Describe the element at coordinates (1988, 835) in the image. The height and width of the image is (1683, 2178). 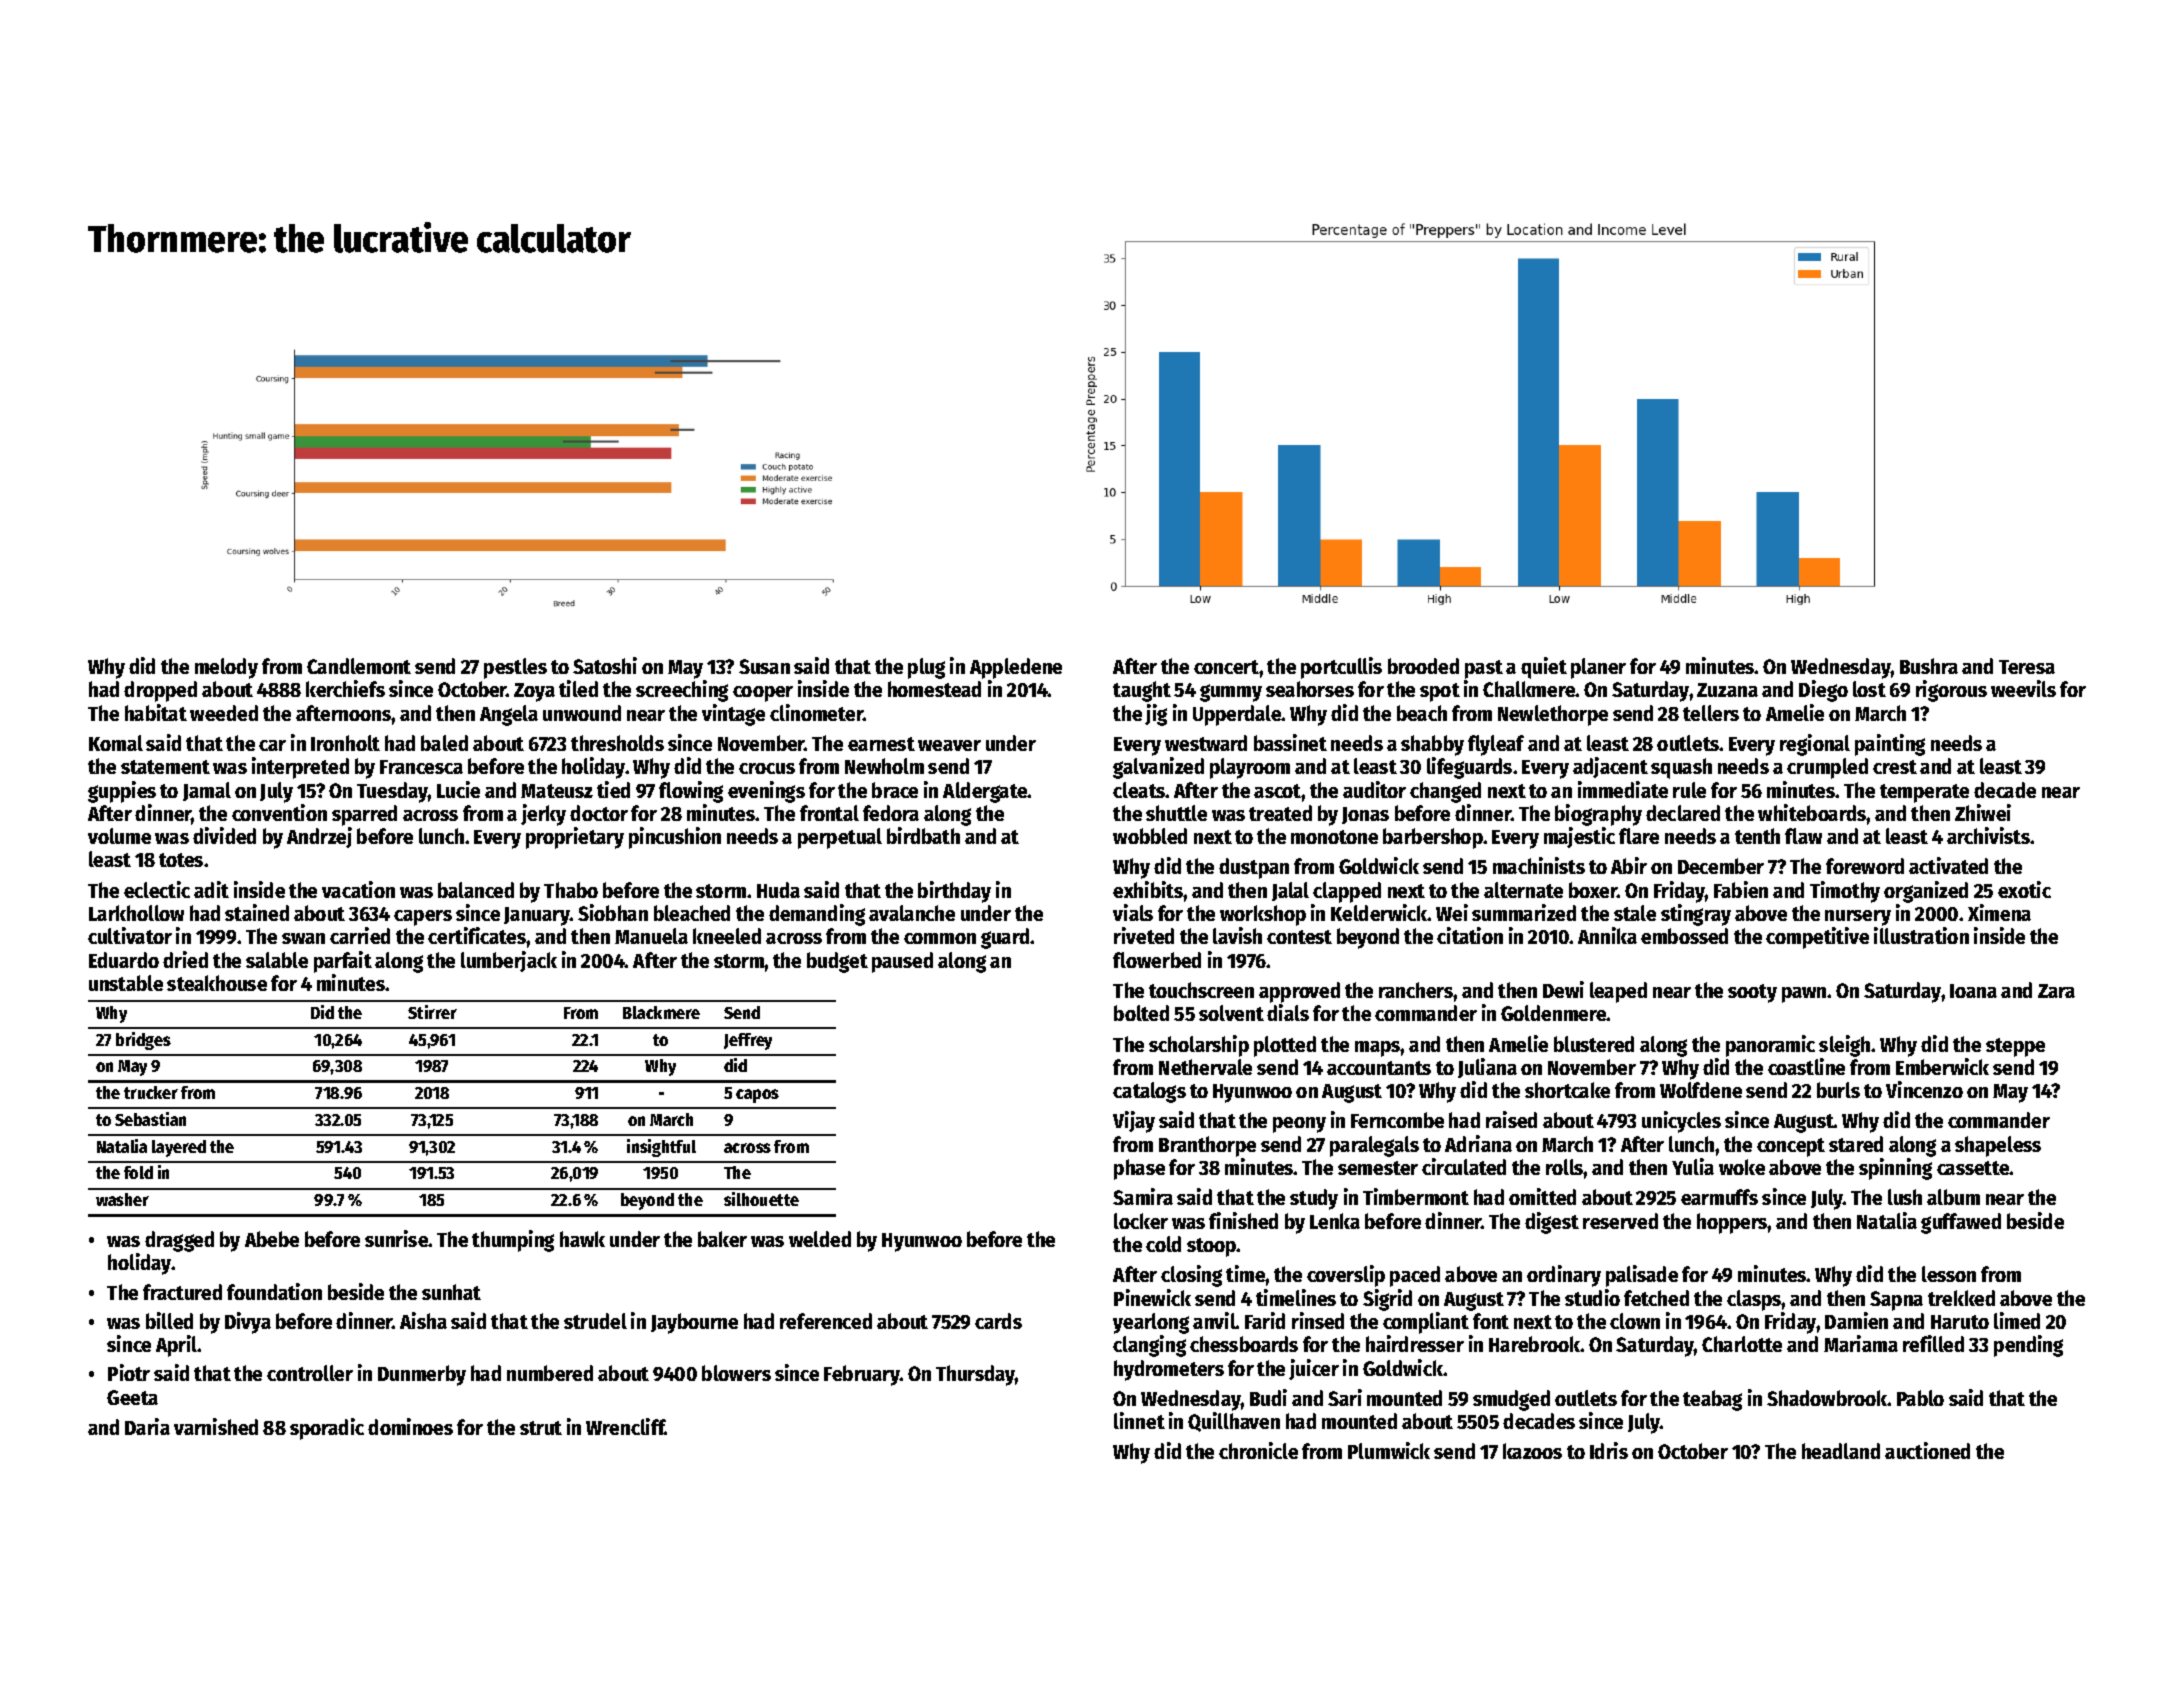
I see `archivists` at that location.
